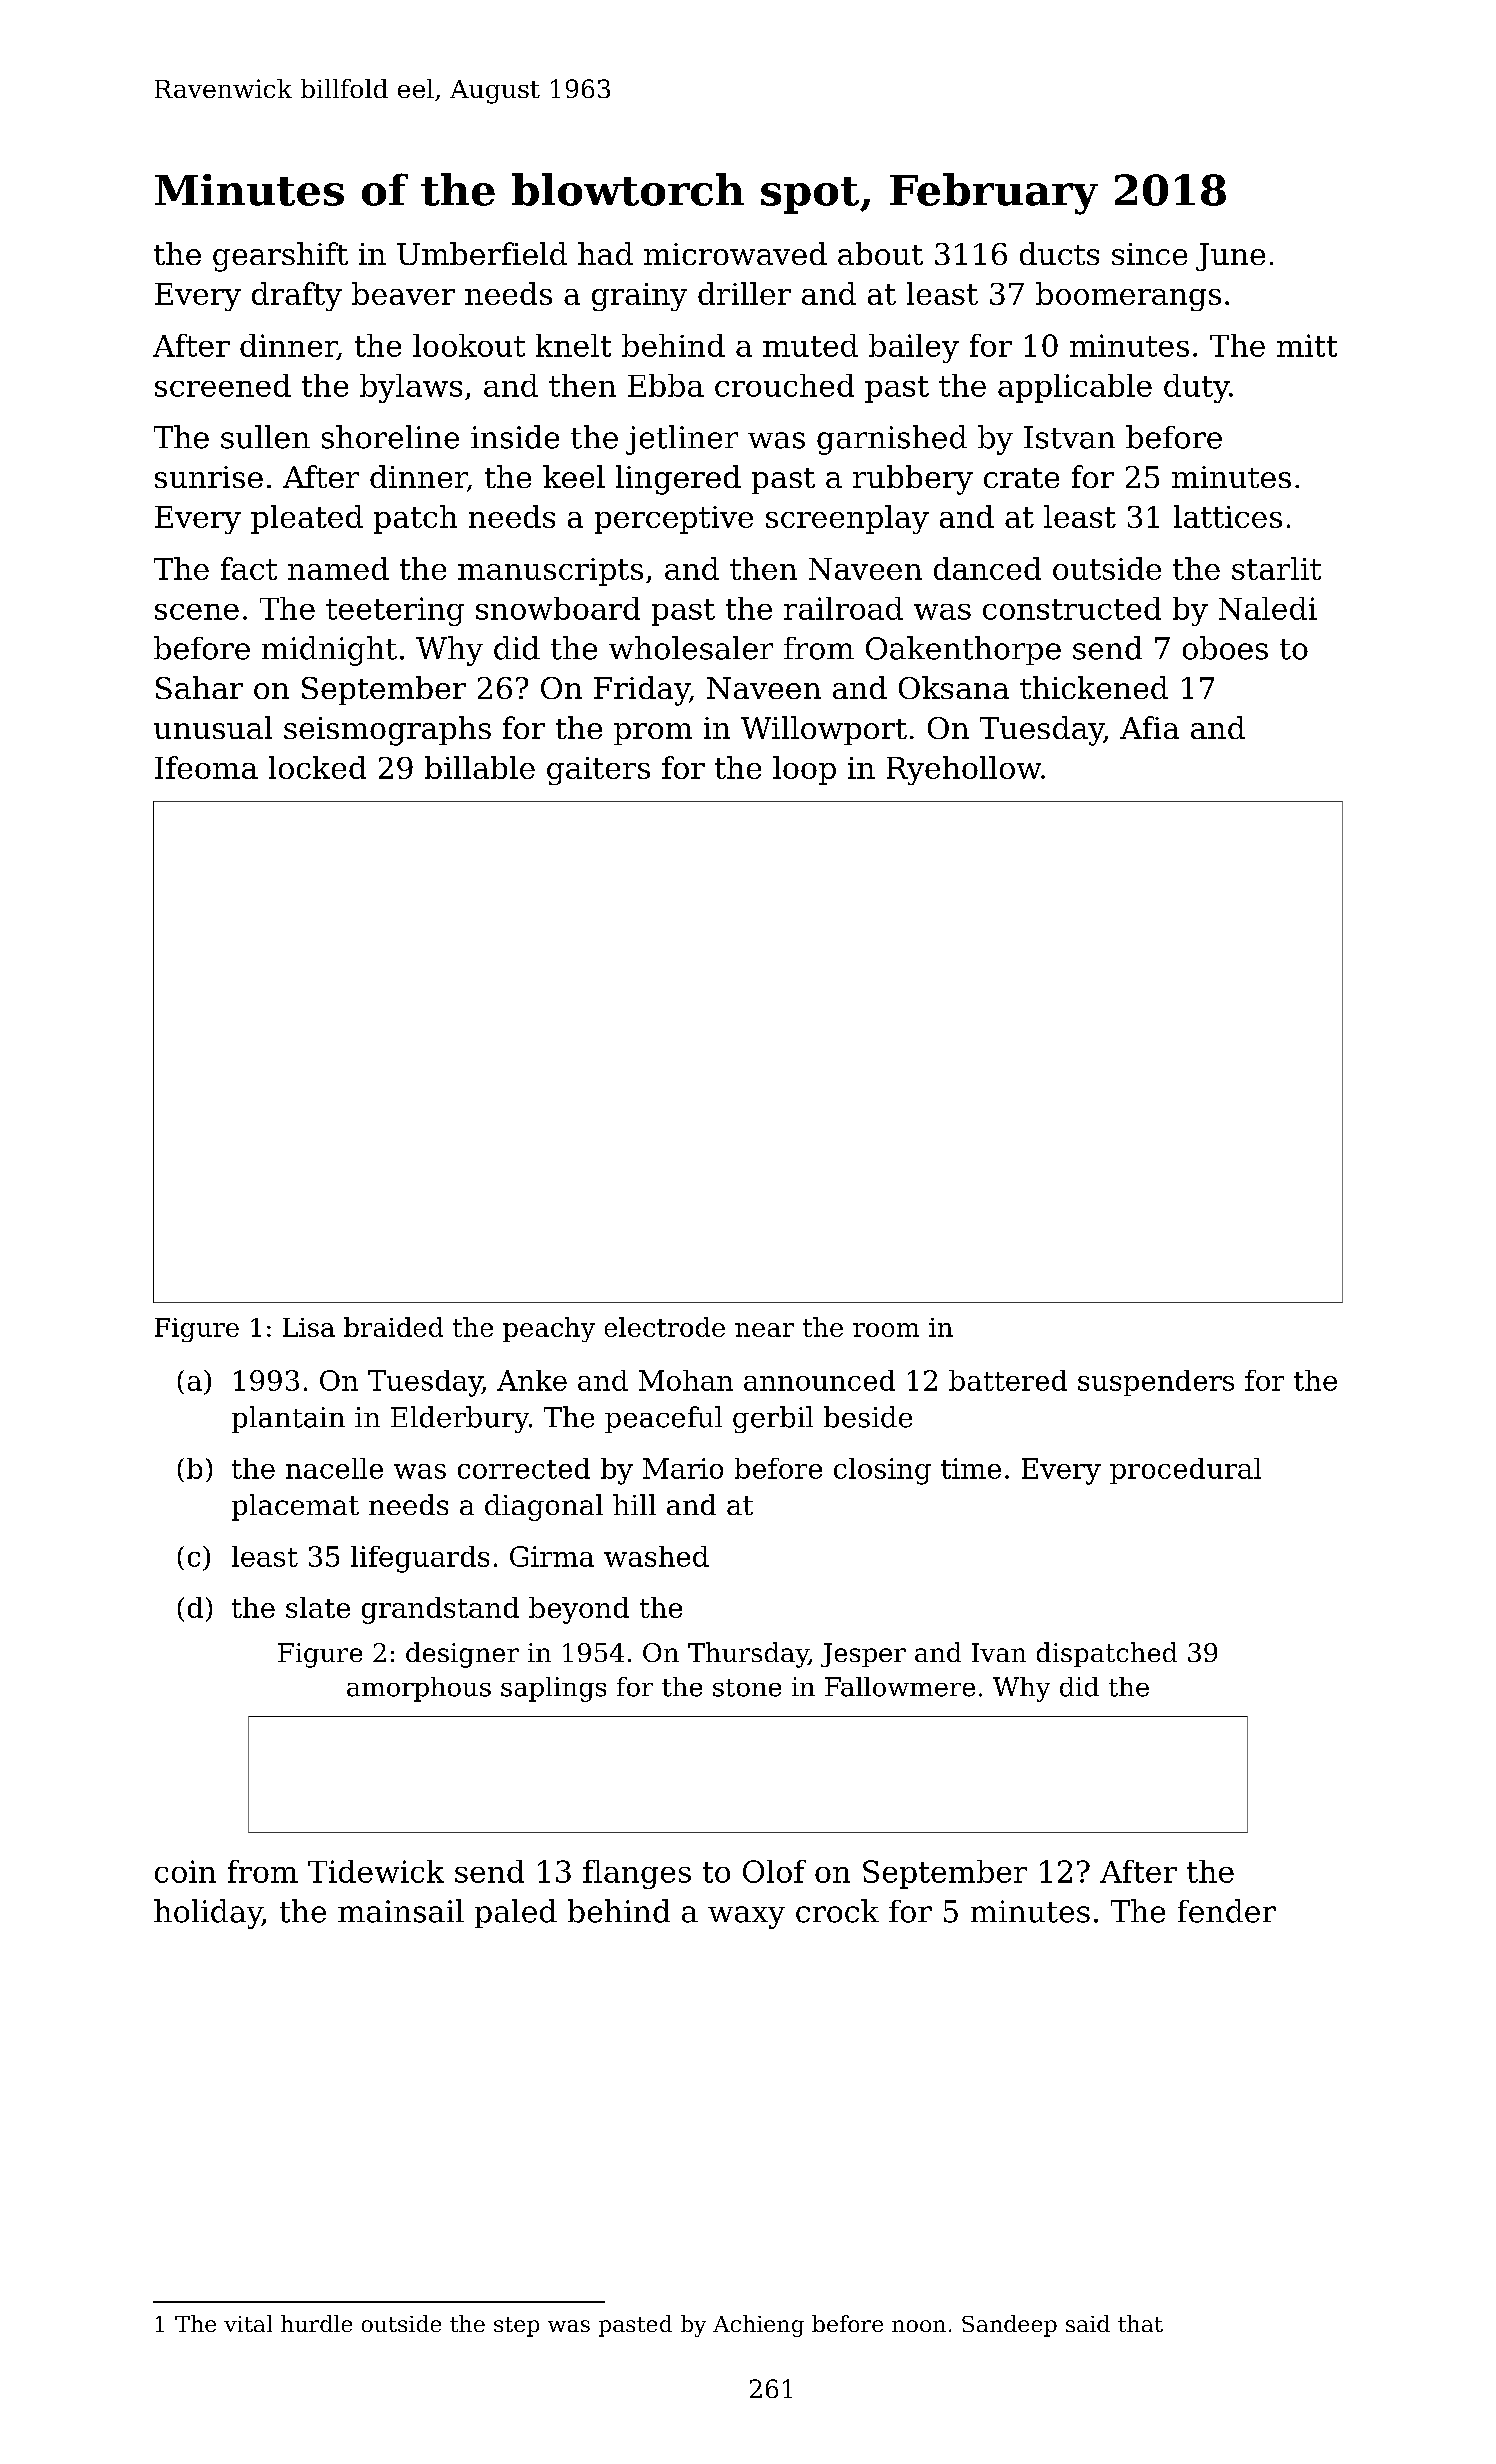 This image has height=2464, width=1496. What do you see at coordinates (552, 1556) in the image?
I see `Girma` at bounding box center [552, 1556].
